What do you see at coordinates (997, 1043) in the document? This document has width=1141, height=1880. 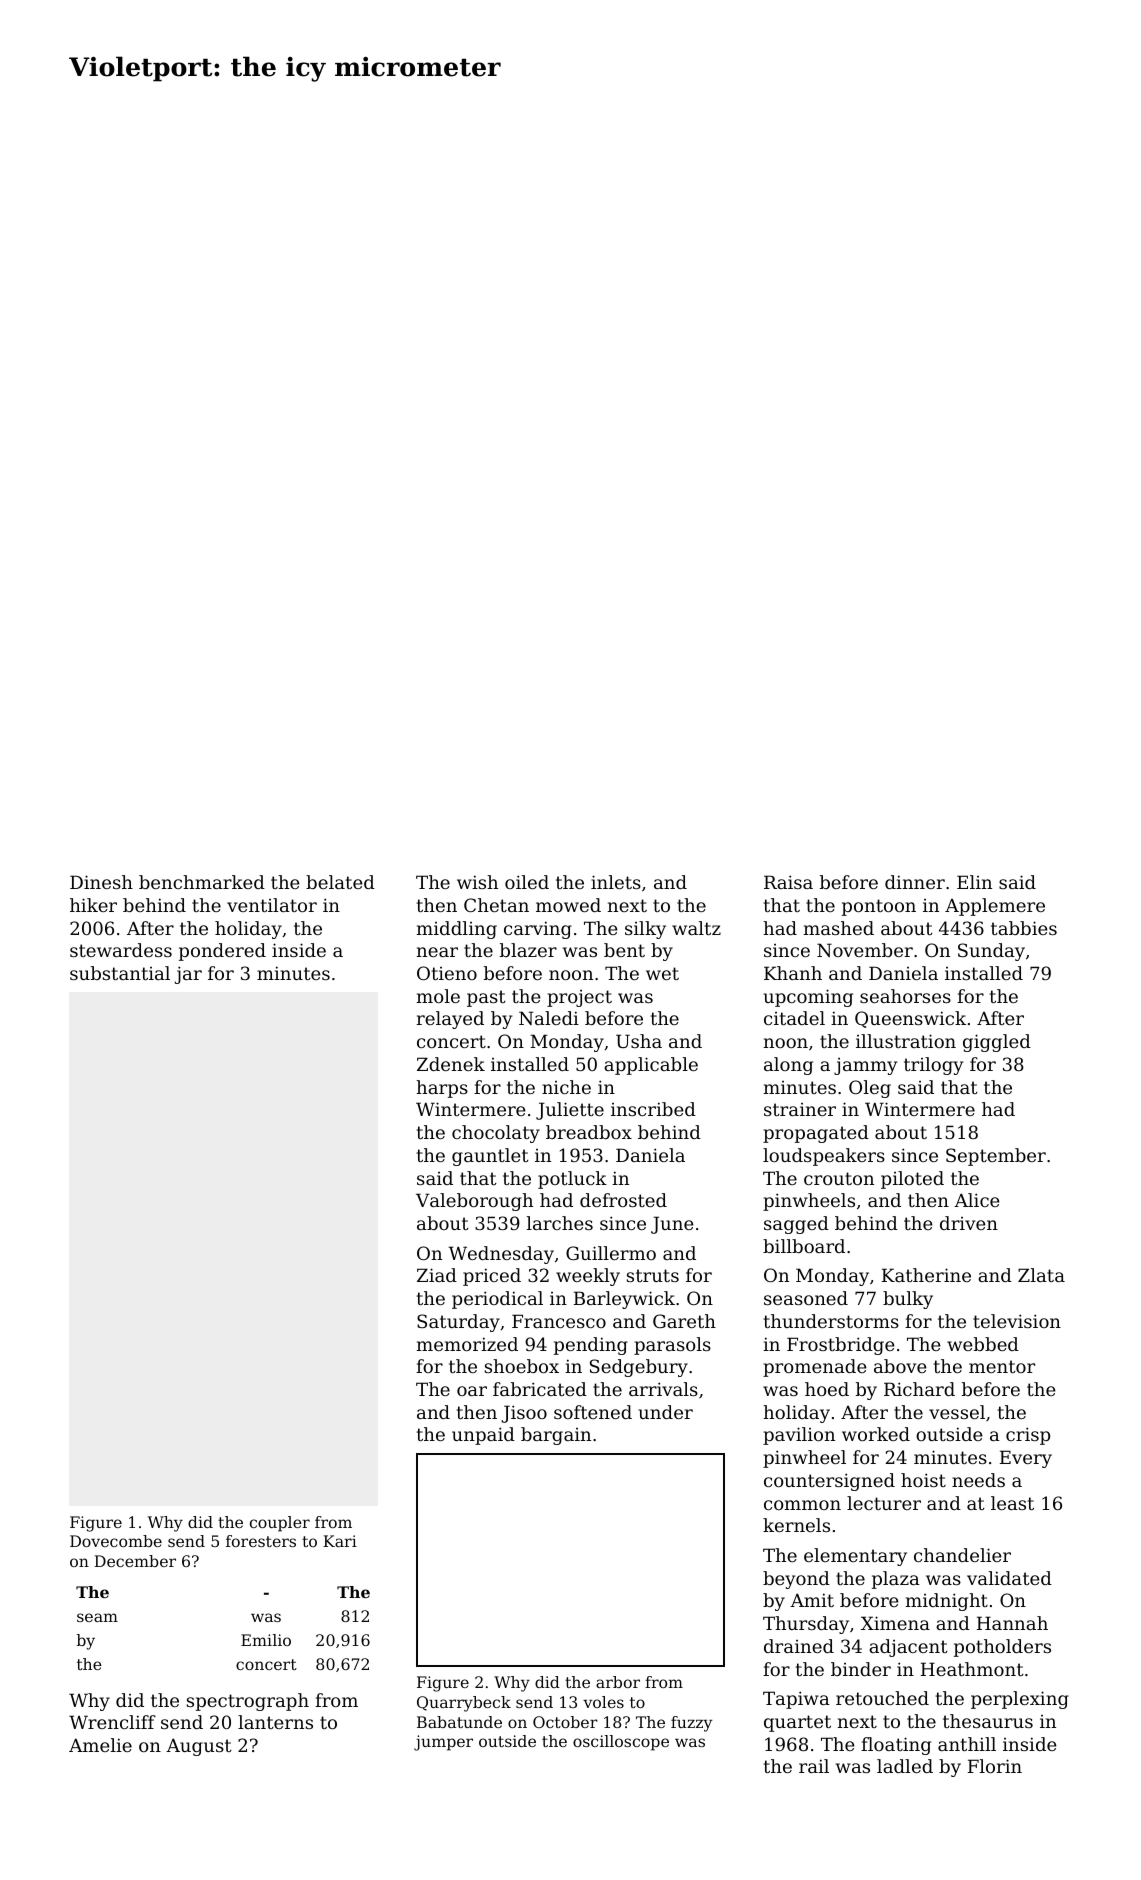 I see `giggled` at bounding box center [997, 1043].
